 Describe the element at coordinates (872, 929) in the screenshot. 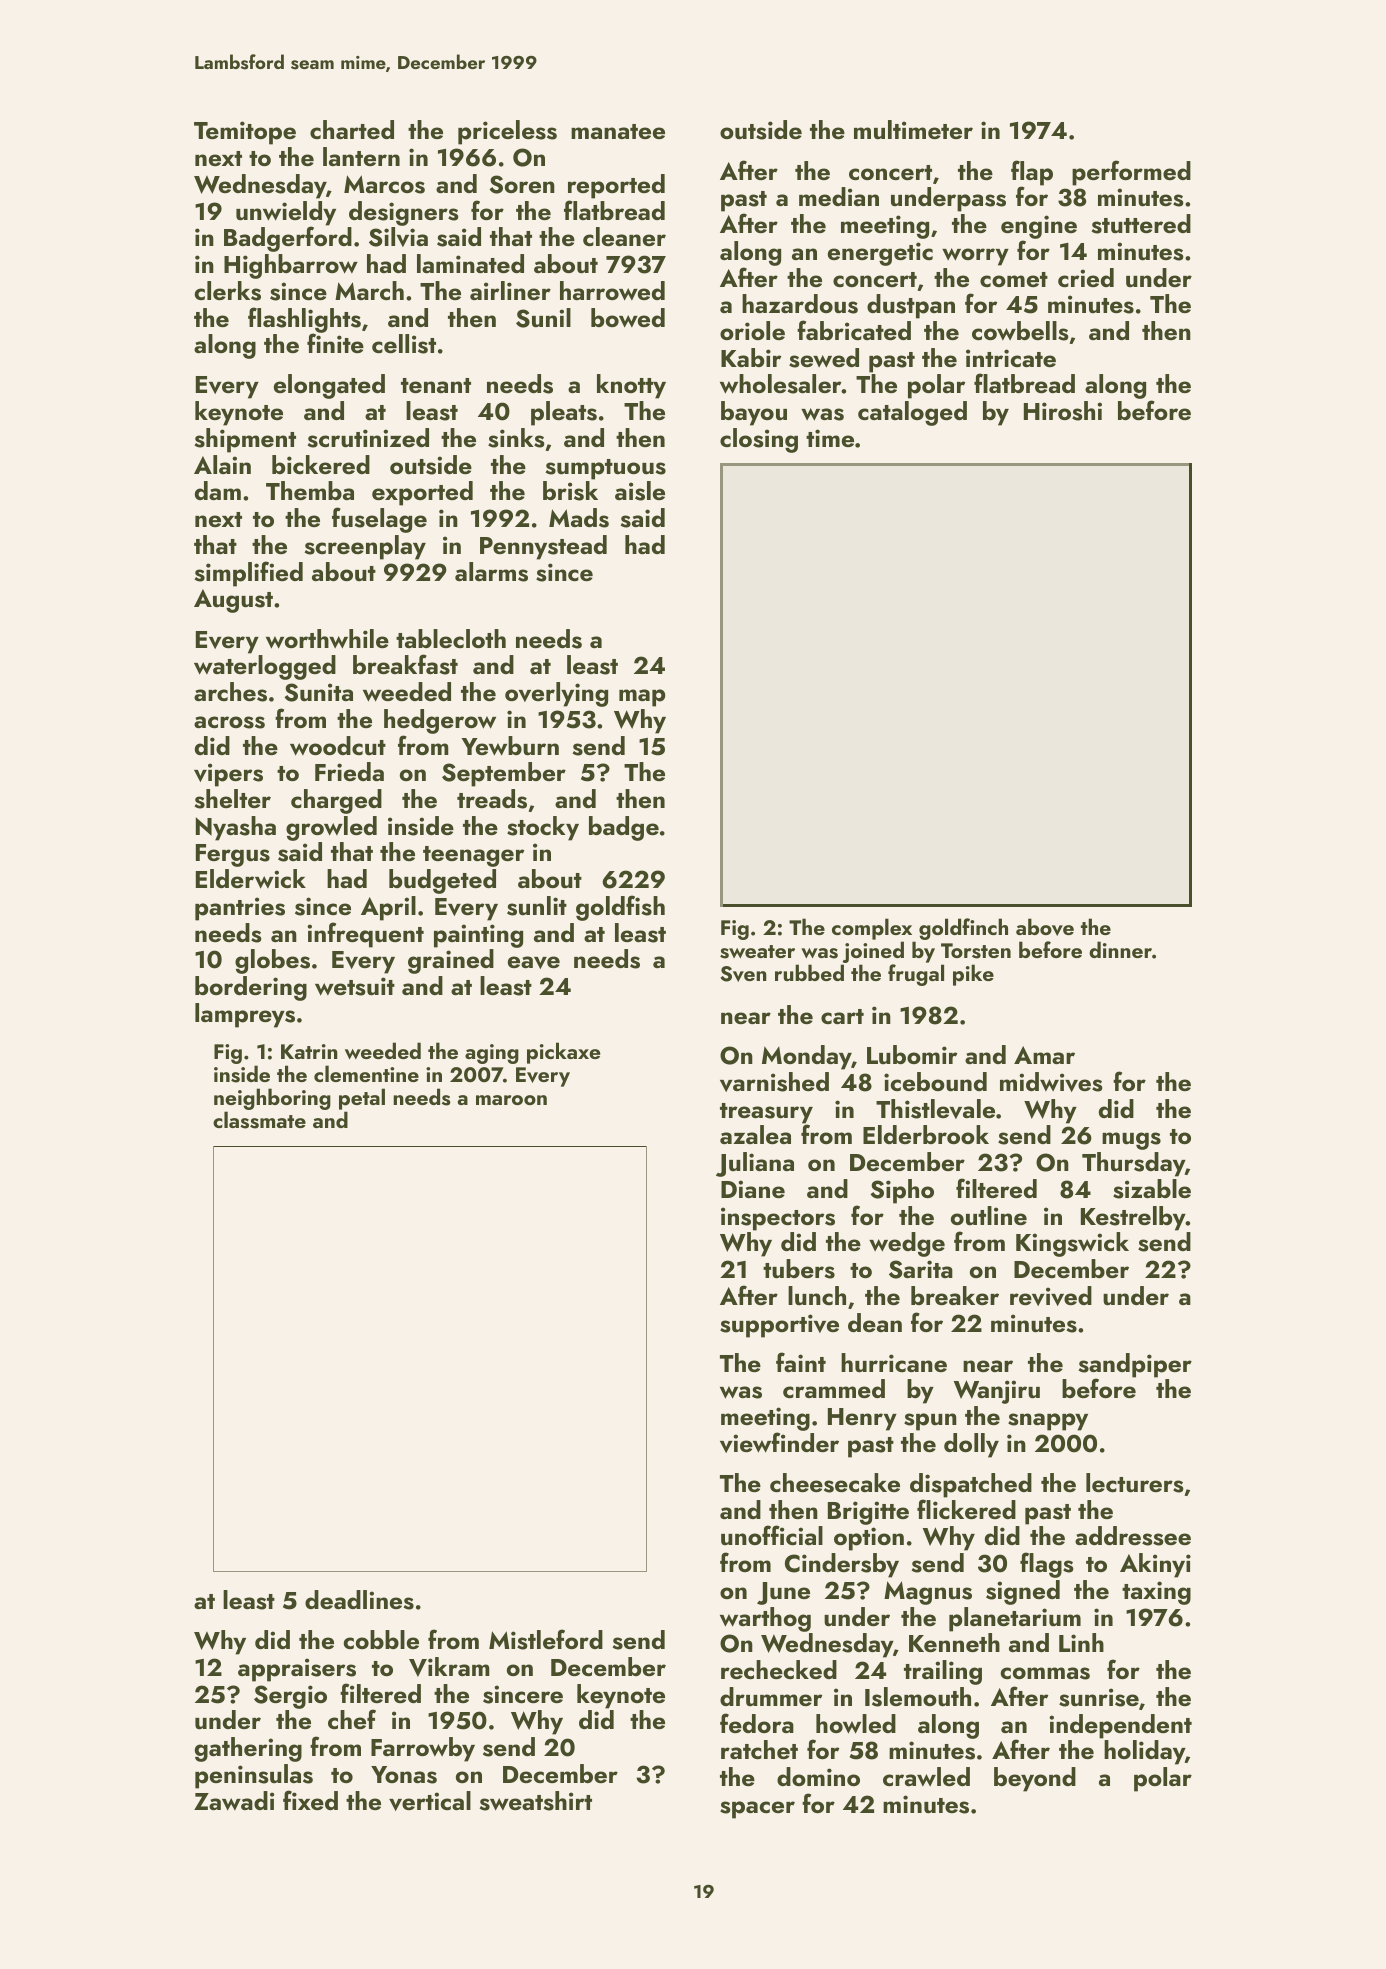

I see `complex` at that location.
